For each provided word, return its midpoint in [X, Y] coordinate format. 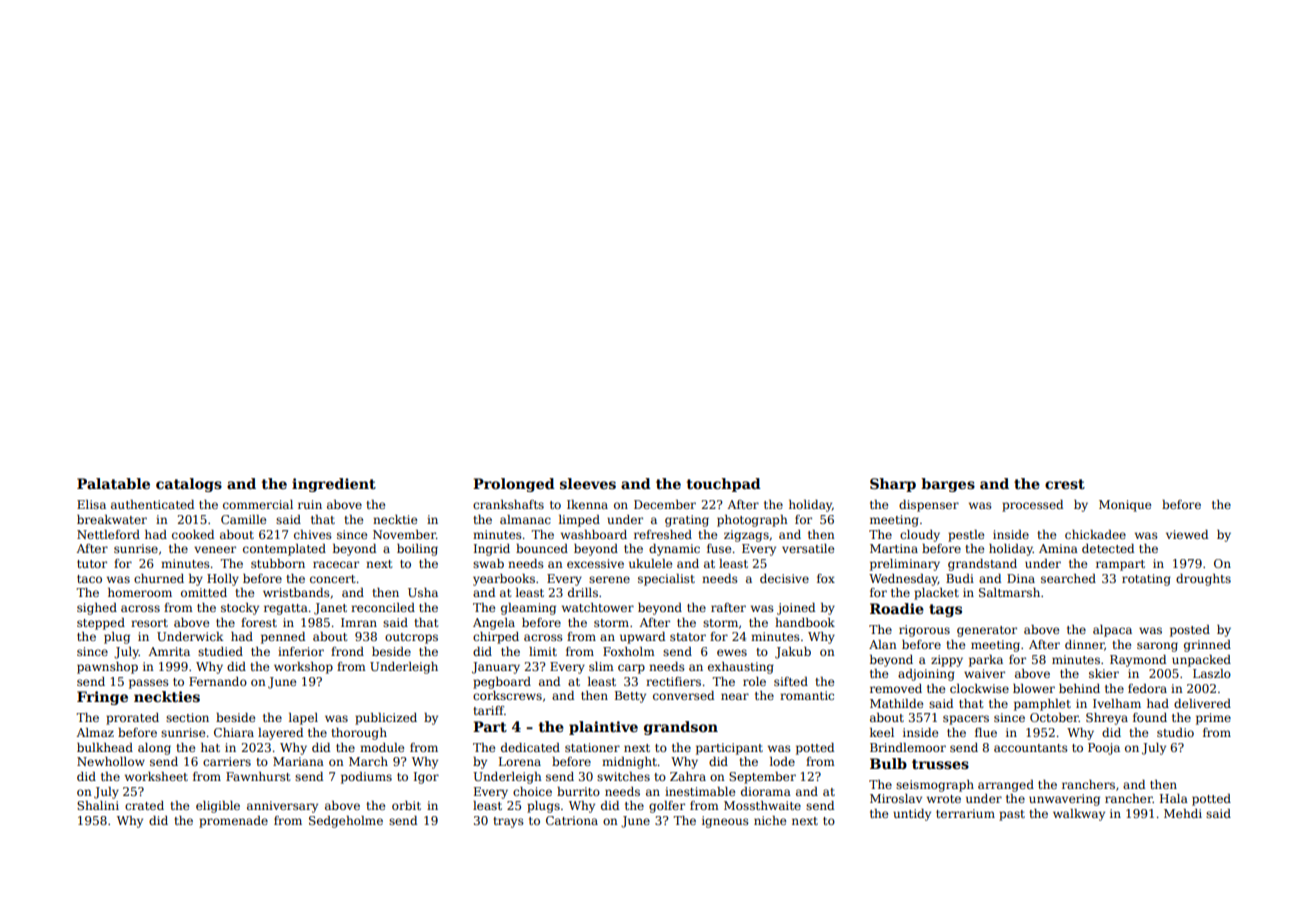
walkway [1079, 815]
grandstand [982, 565]
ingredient [334, 485]
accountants [1031, 748]
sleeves [588, 483]
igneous [725, 822]
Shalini [98, 805]
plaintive [603, 728]
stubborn [278, 563]
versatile [808, 548]
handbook [805, 622]
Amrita [169, 651]
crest [1065, 484]
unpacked [1201, 661]
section [187, 717]
